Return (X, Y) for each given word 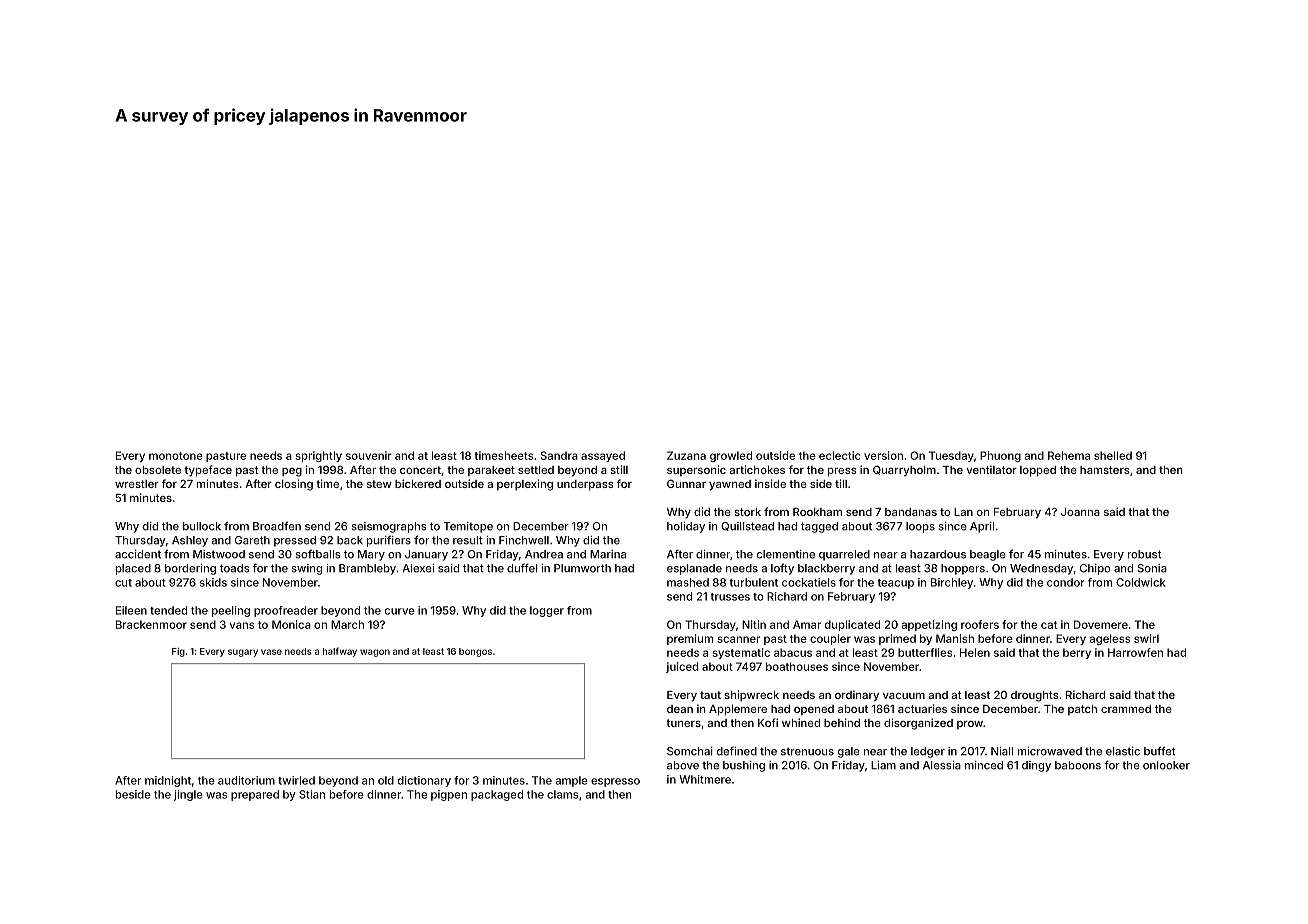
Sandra (559, 455)
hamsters (1105, 470)
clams (563, 794)
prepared (255, 795)
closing (294, 485)
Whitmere (705, 779)
